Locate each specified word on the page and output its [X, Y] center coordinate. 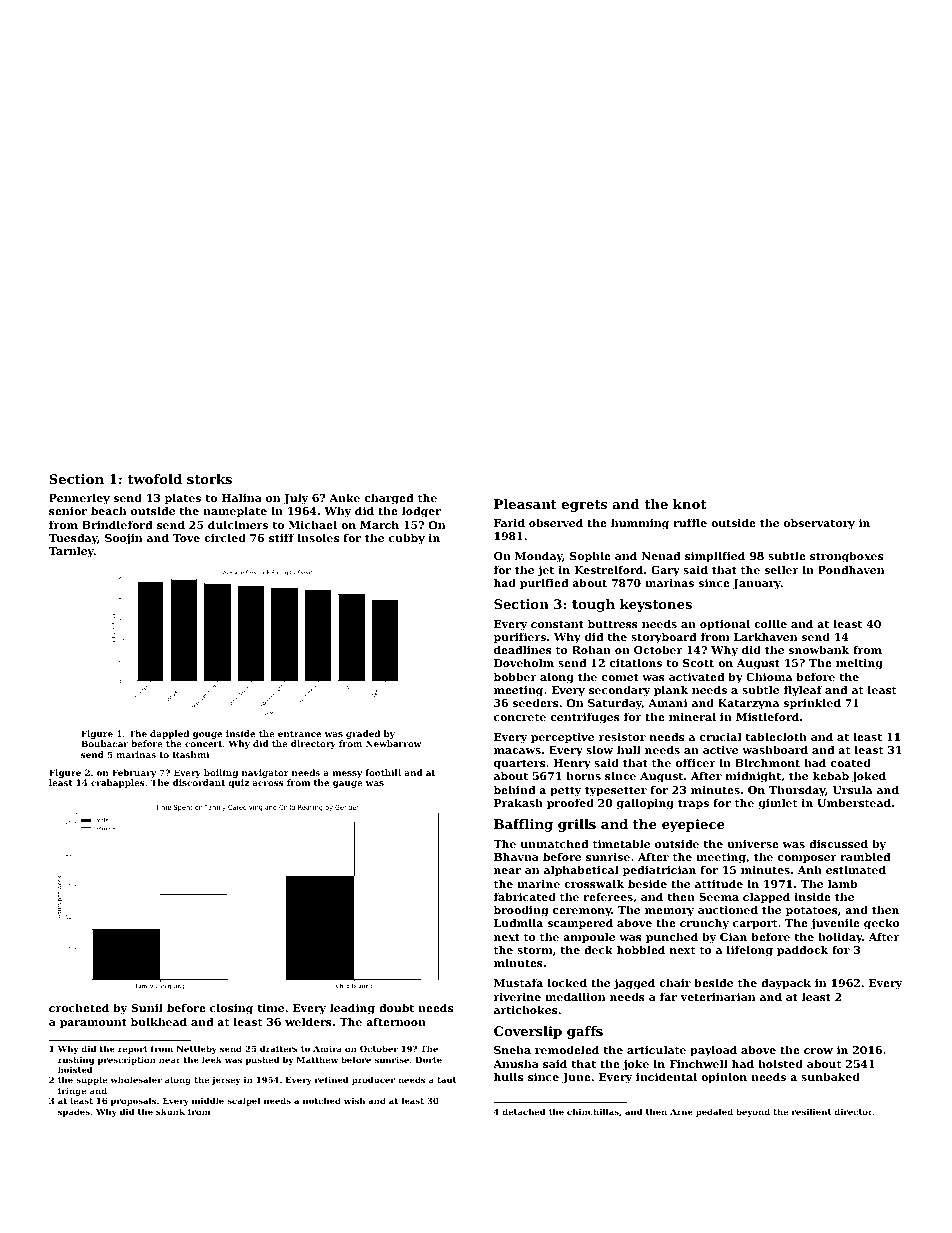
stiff [281, 537]
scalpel [243, 1101]
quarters [519, 764]
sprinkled [812, 704]
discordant [199, 782]
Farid [509, 522]
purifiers [520, 638]
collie [770, 623]
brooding [521, 911]
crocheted [79, 1007]
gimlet [778, 804]
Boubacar [104, 743]
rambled [865, 856]
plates [183, 499]
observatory [819, 524]
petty [565, 791]
